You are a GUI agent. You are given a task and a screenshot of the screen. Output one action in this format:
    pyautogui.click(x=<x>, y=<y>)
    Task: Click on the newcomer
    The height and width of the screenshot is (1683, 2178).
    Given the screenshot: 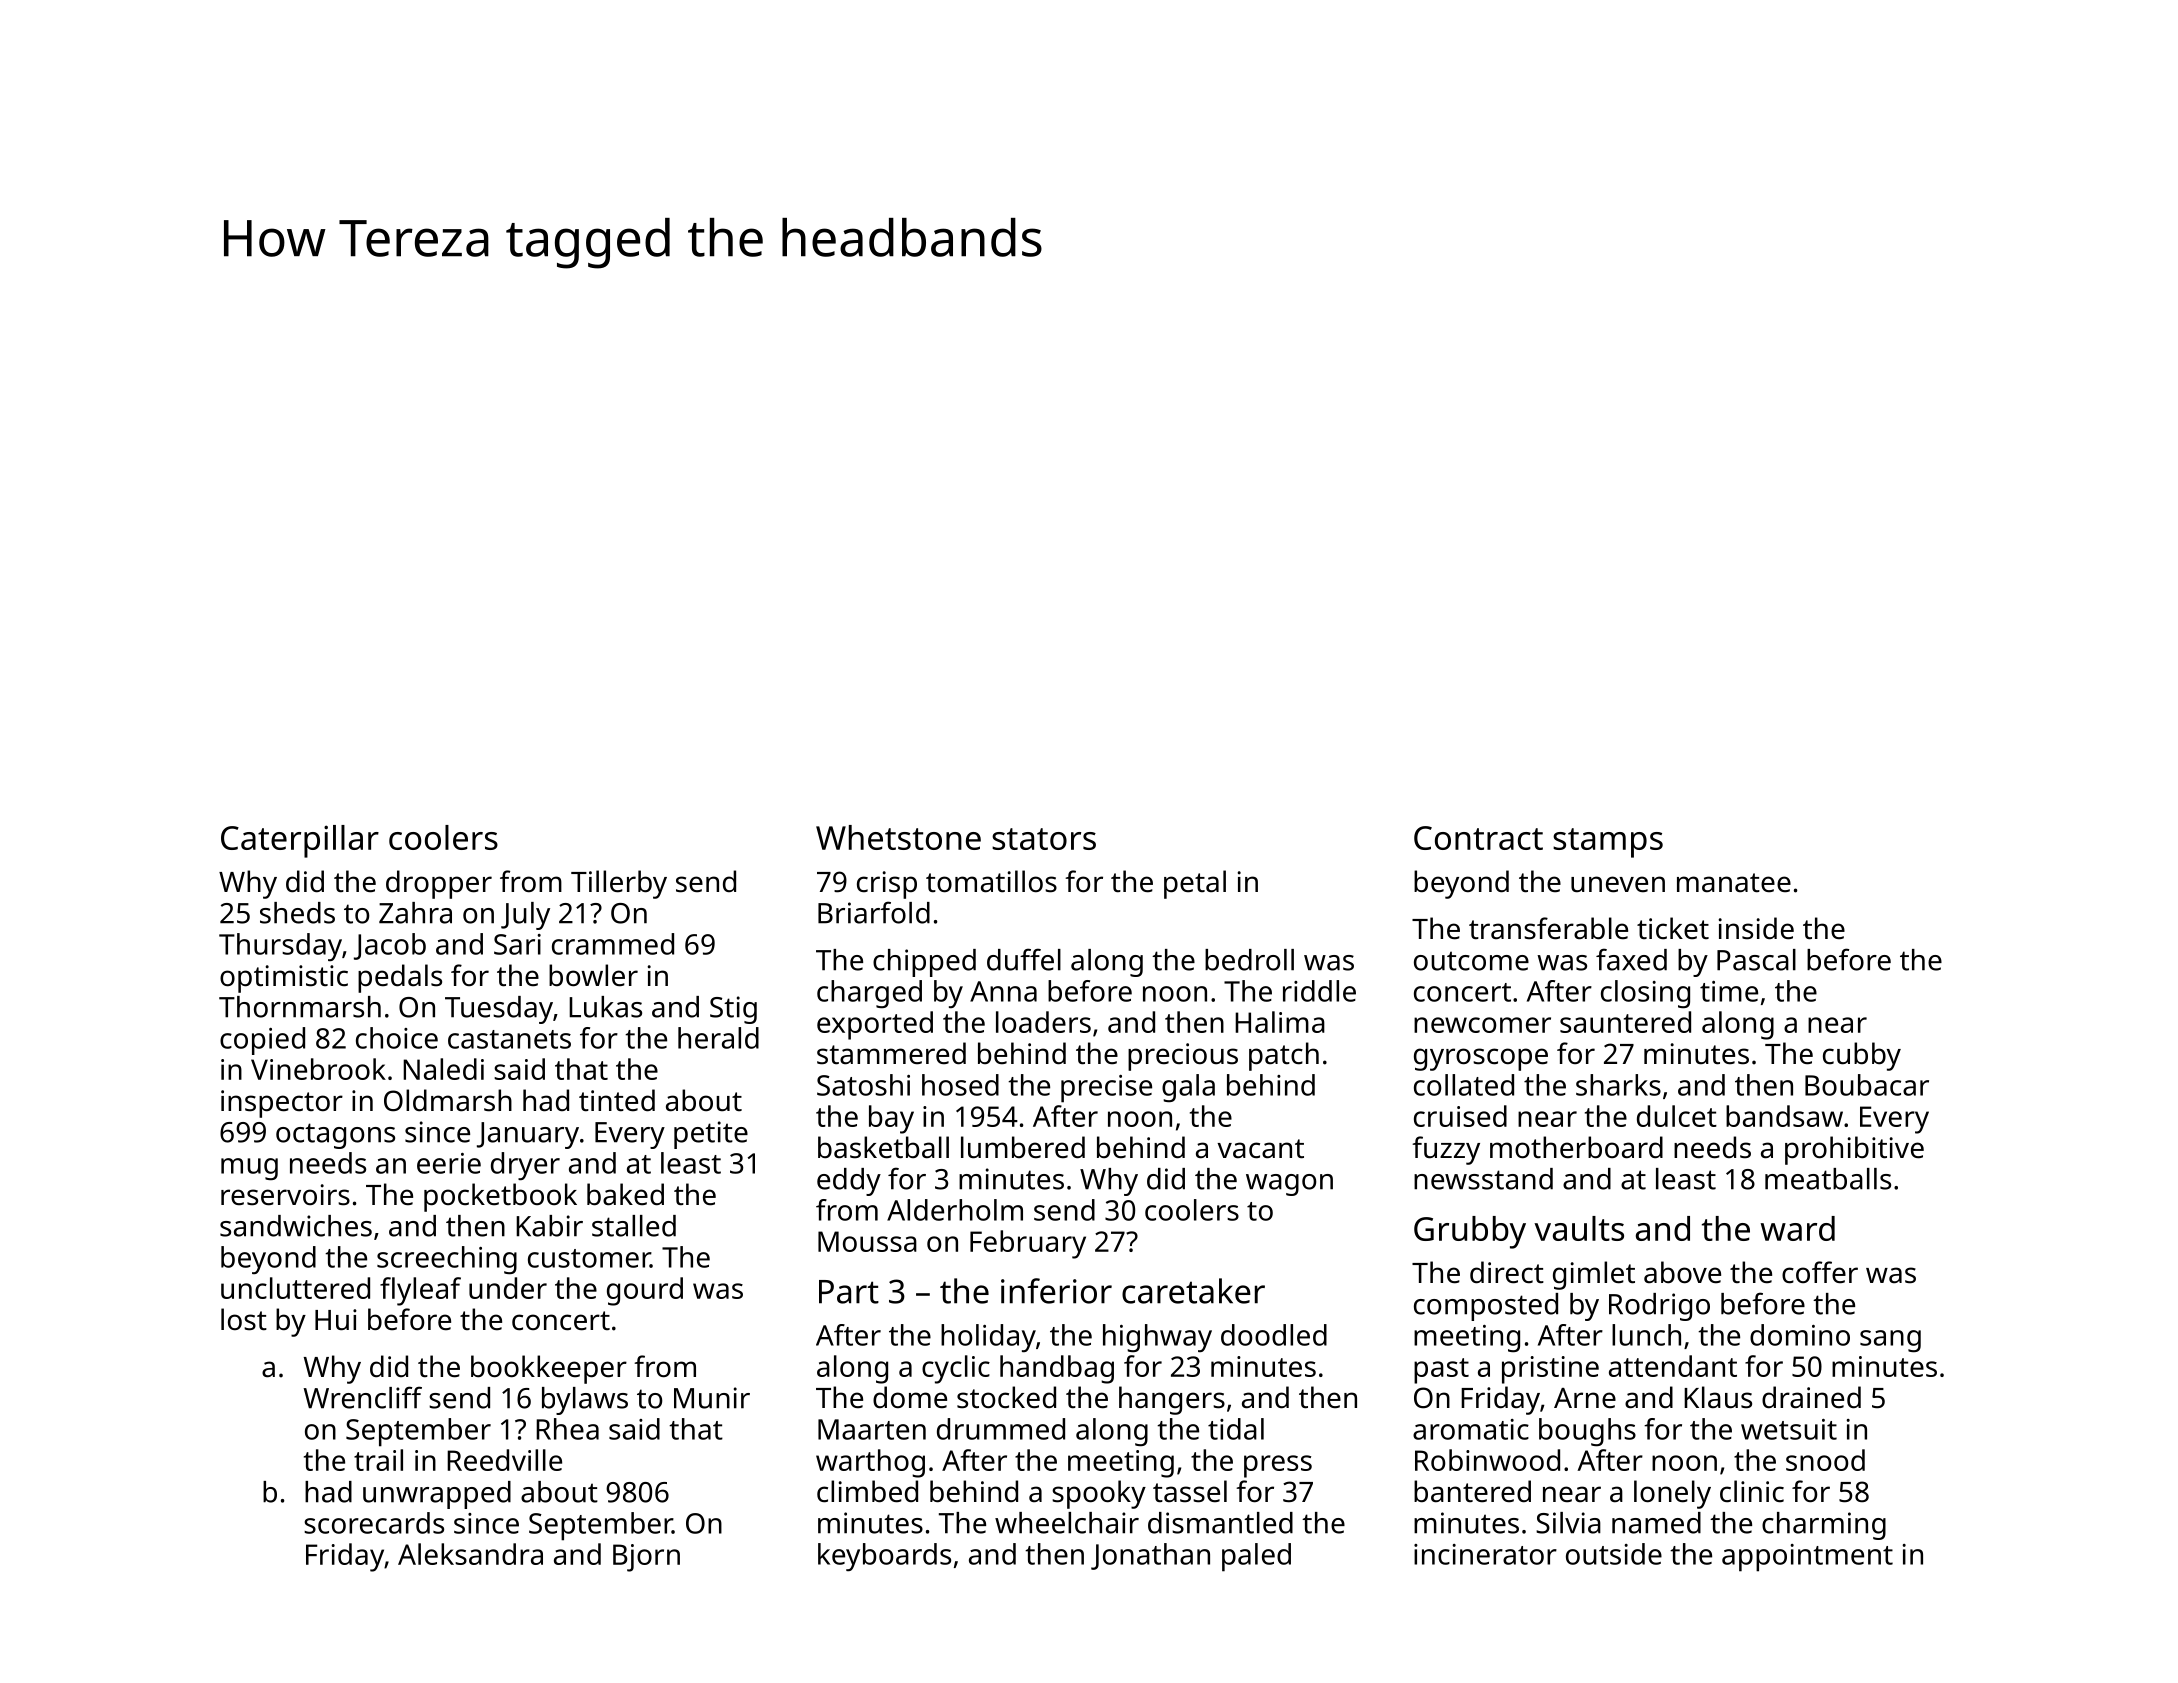 What is the action you would take?
    pyautogui.click(x=1482, y=1025)
